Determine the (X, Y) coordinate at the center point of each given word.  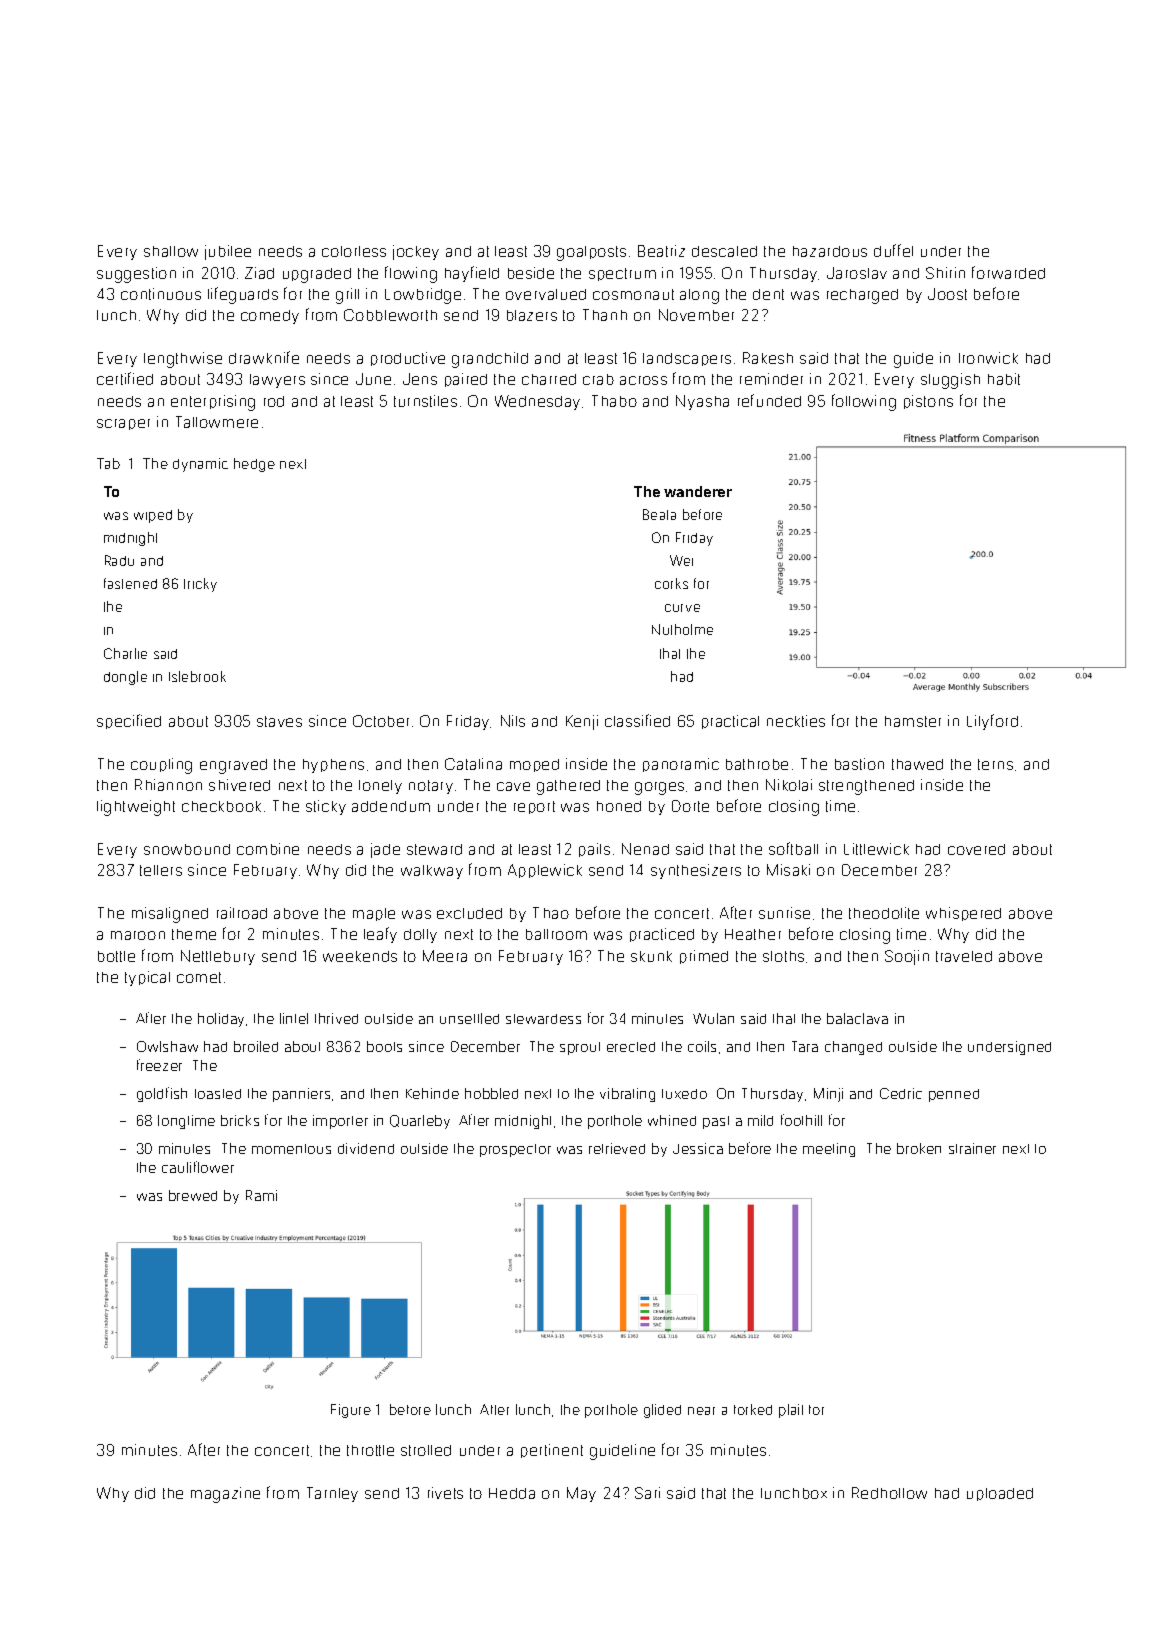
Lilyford (992, 722)
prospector (515, 1150)
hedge (254, 465)
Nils (513, 721)
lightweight (136, 808)
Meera (445, 956)
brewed (193, 1195)
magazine (225, 1495)
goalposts (591, 253)
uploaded (1000, 1494)
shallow (171, 251)
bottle (116, 956)
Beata (659, 514)
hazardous (830, 251)
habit (1004, 379)
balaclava (857, 1018)
